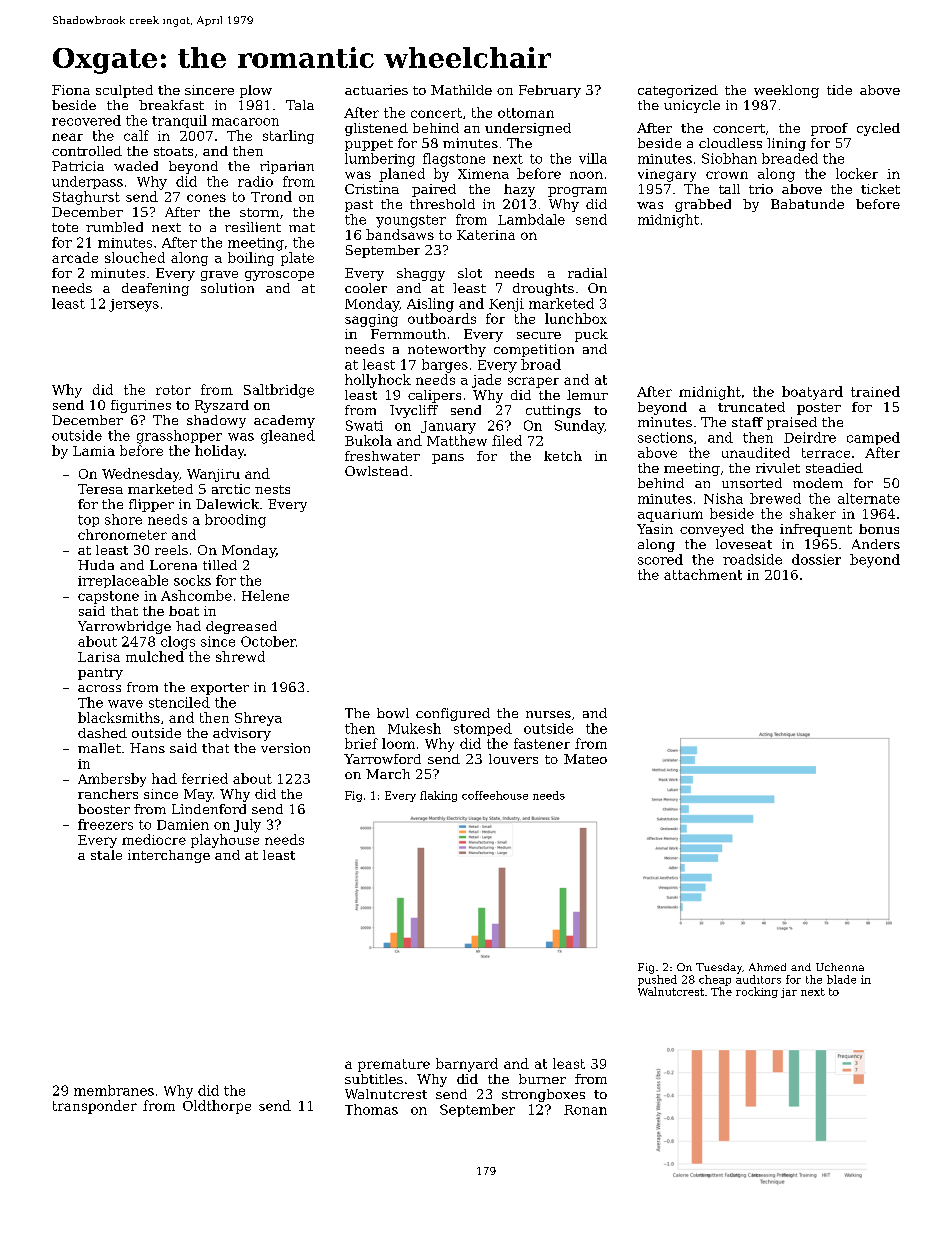  I want to click on Babatunde, so click(807, 204).
